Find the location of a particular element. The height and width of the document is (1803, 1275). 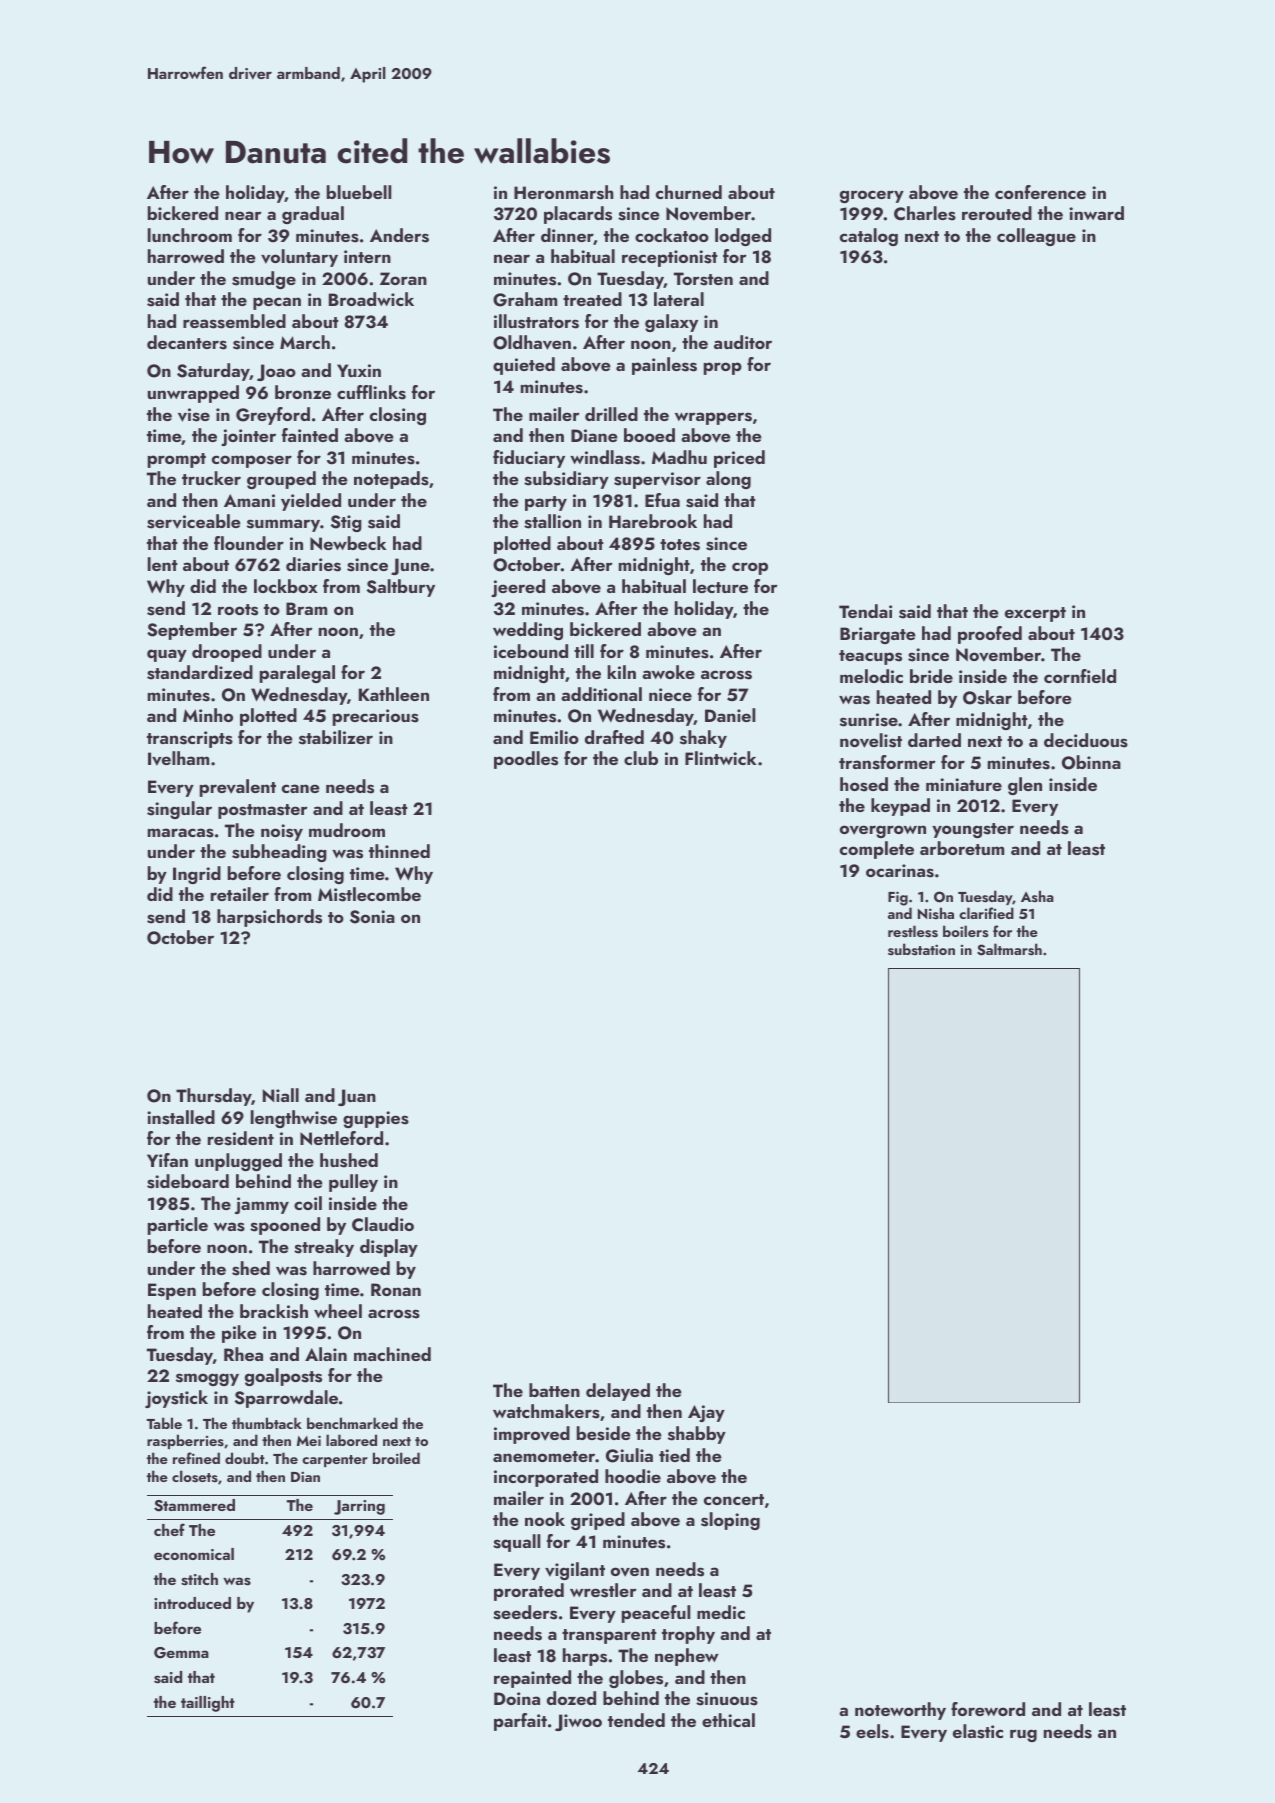

stitch is located at coordinates (199, 1579).
